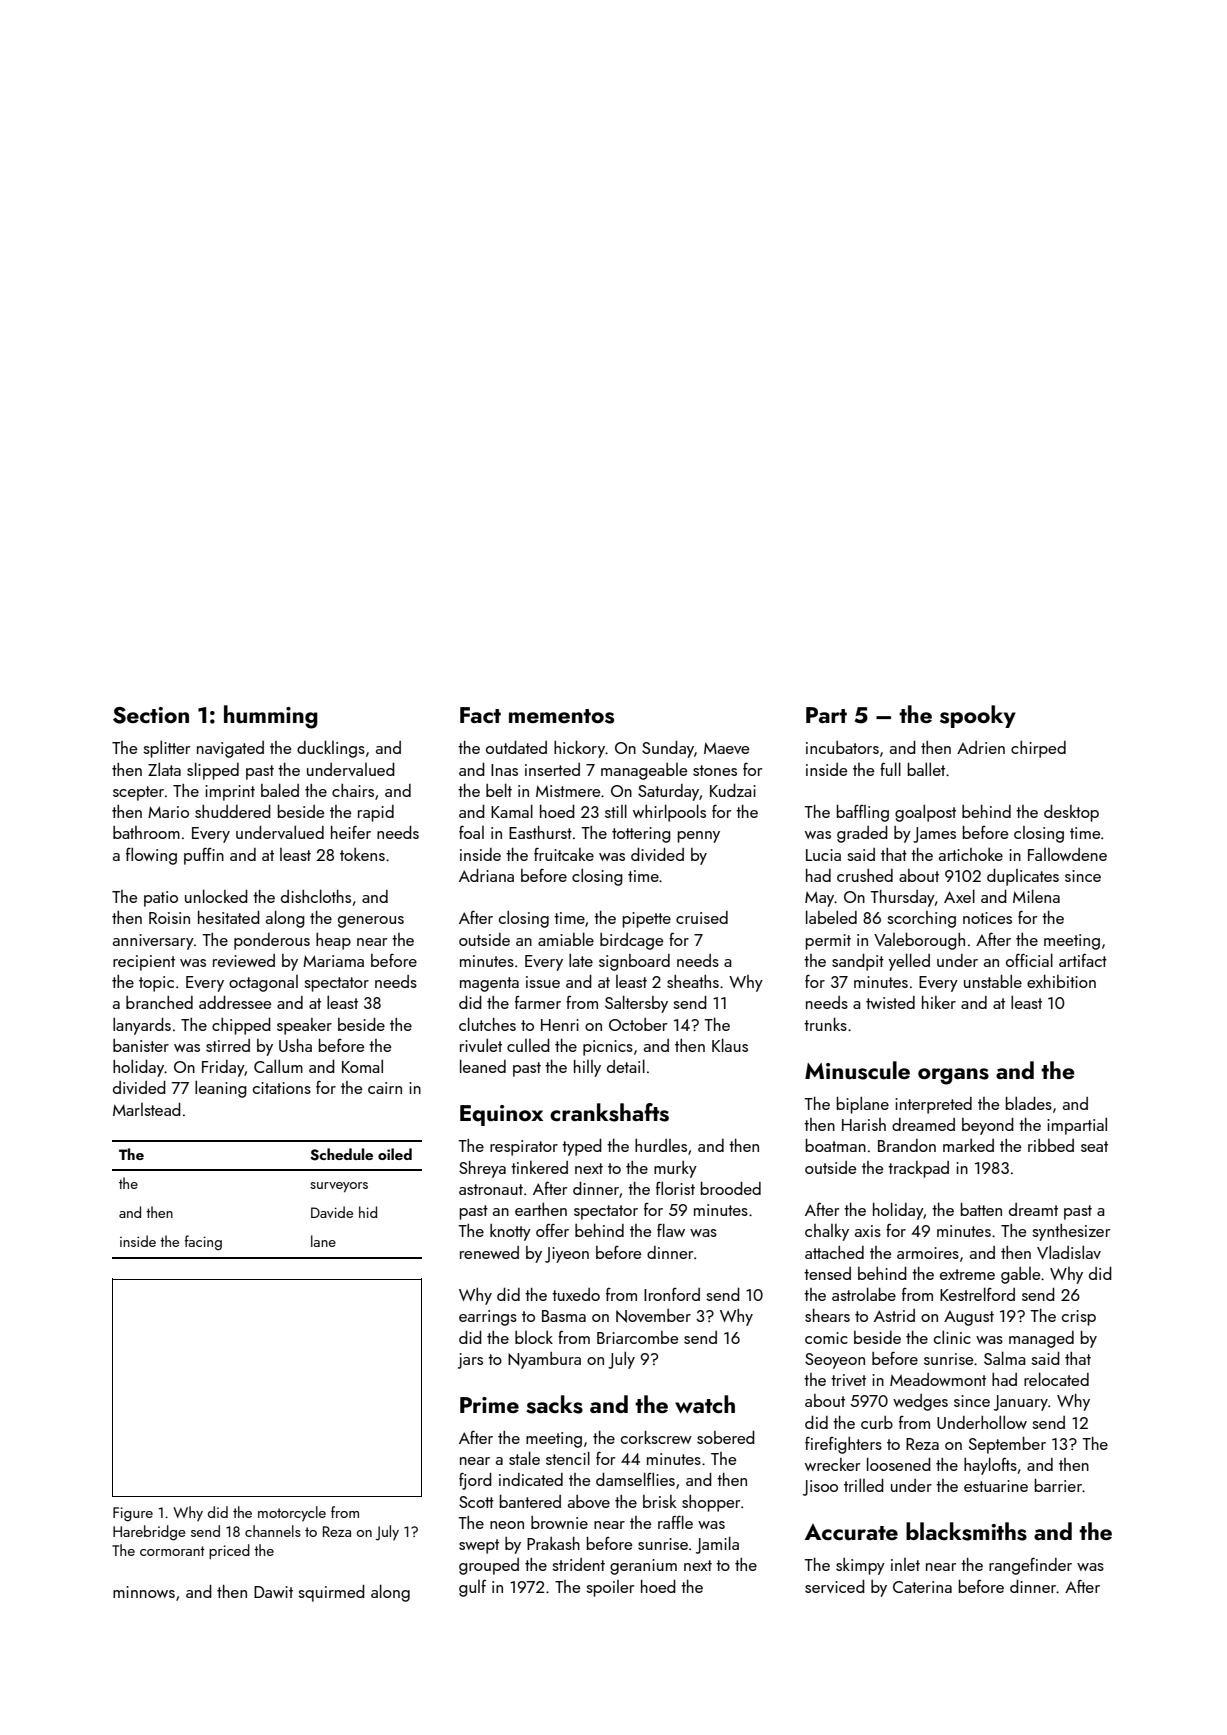  Describe the element at coordinates (147, 1109) in the screenshot. I see `Marlstead` at that location.
